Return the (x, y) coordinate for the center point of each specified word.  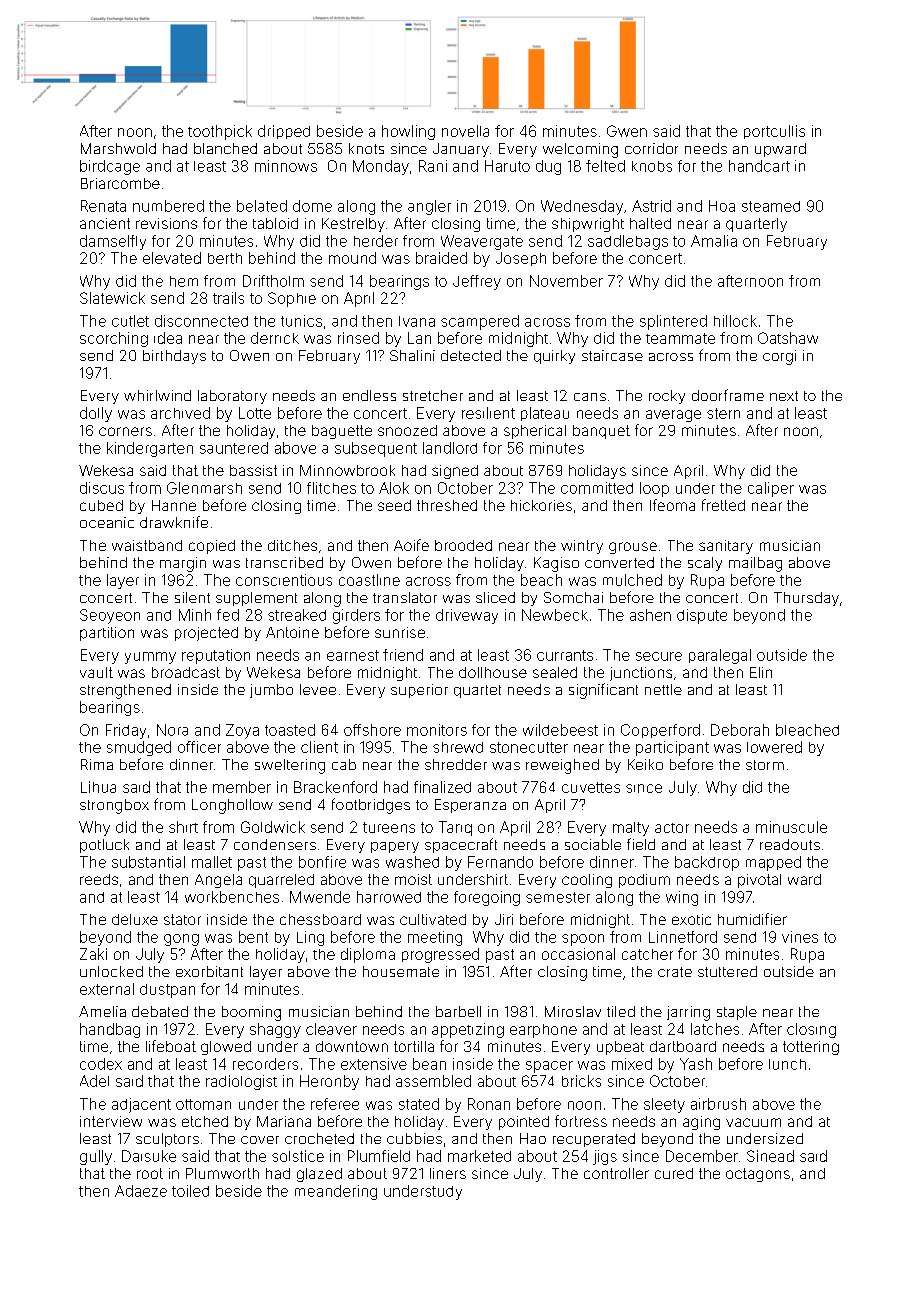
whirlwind (157, 395)
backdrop (707, 863)
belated (262, 206)
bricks (581, 1081)
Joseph (521, 259)
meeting (435, 938)
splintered (673, 322)
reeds (99, 879)
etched (205, 1121)
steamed (771, 206)
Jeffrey (477, 282)
